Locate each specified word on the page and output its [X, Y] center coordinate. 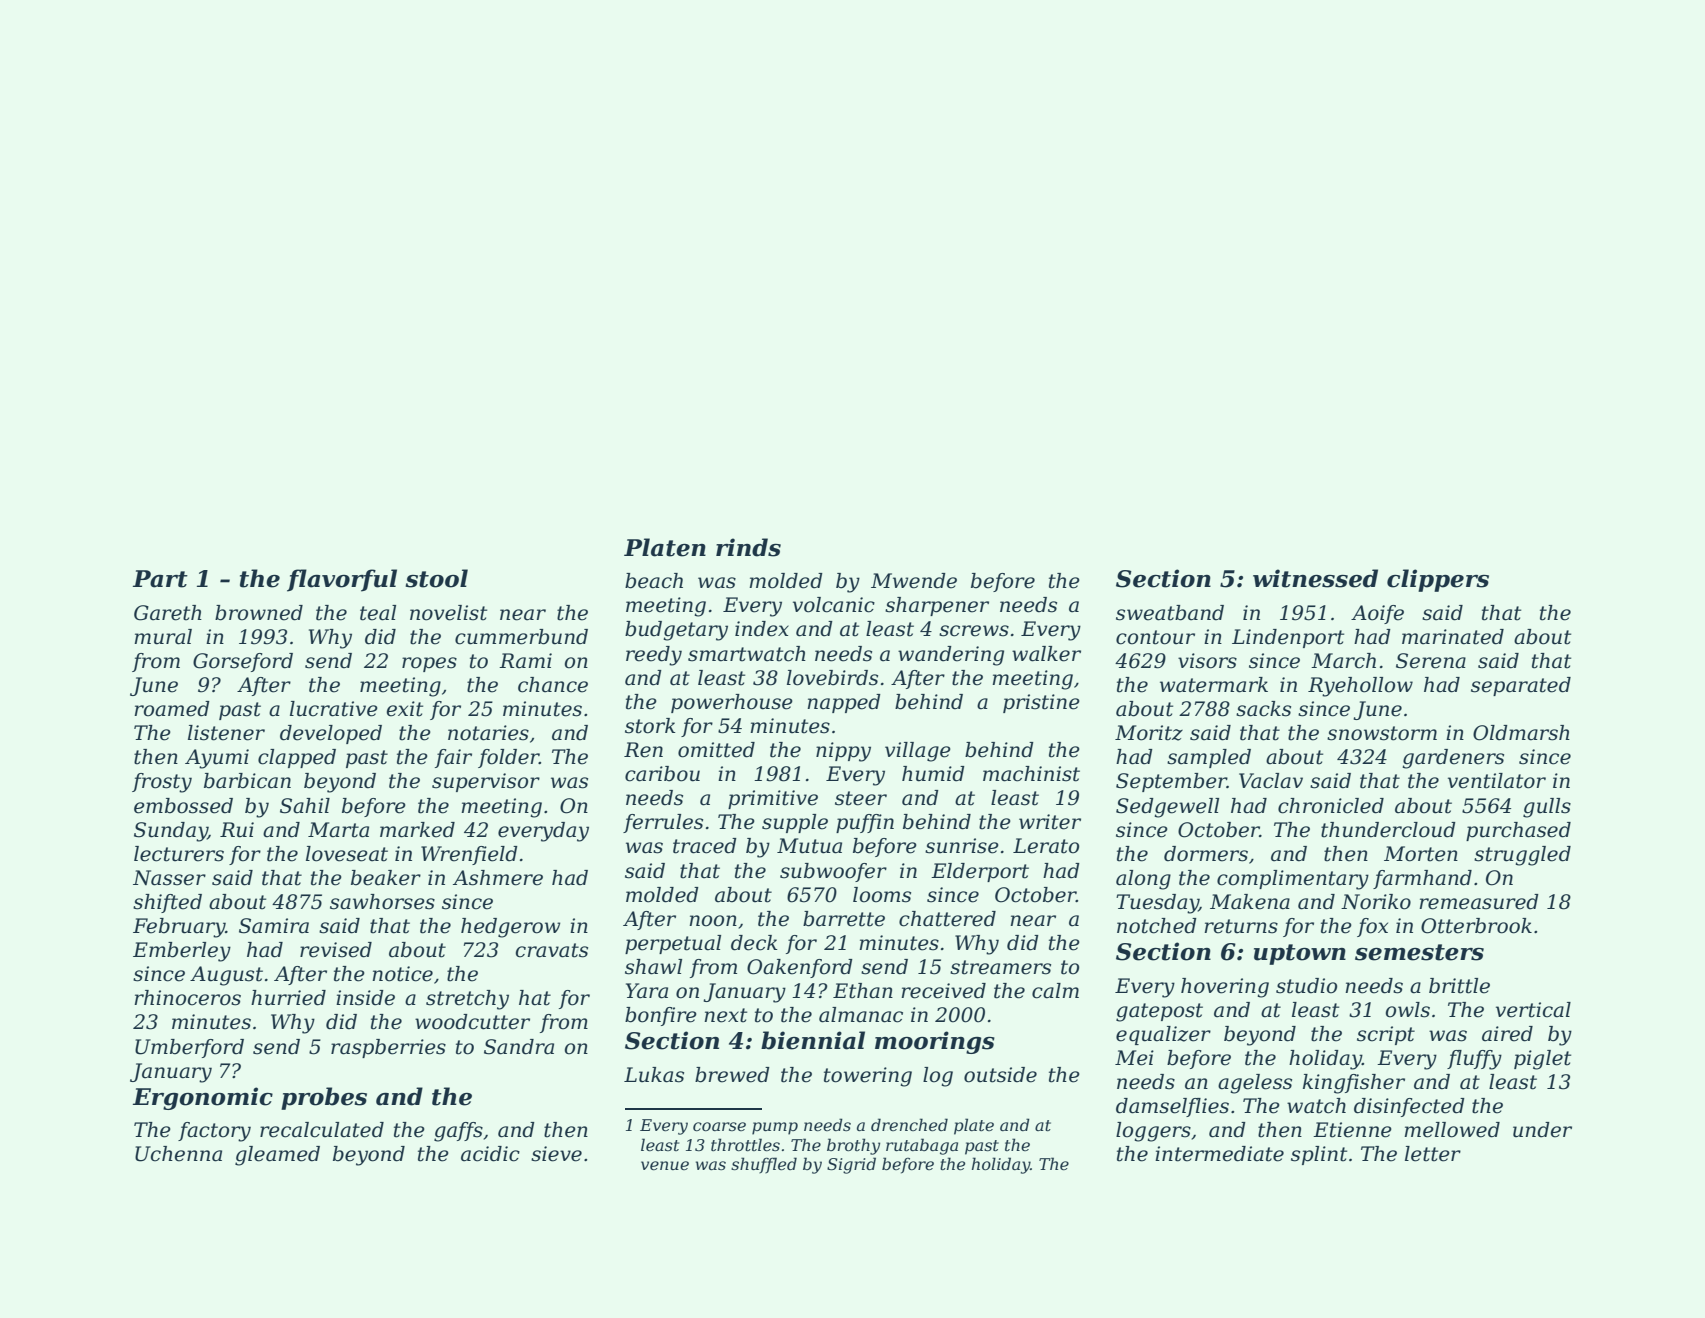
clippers [1438, 580]
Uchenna [178, 1154]
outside [1000, 1075]
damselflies [1172, 1107]
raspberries [388, 1048]
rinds [748, 547]
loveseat [347, 854]
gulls [1547, 808]
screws [974, 631]
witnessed [1315, 578]
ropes [429, 664]
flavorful [342, 580]
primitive [773, 799]
